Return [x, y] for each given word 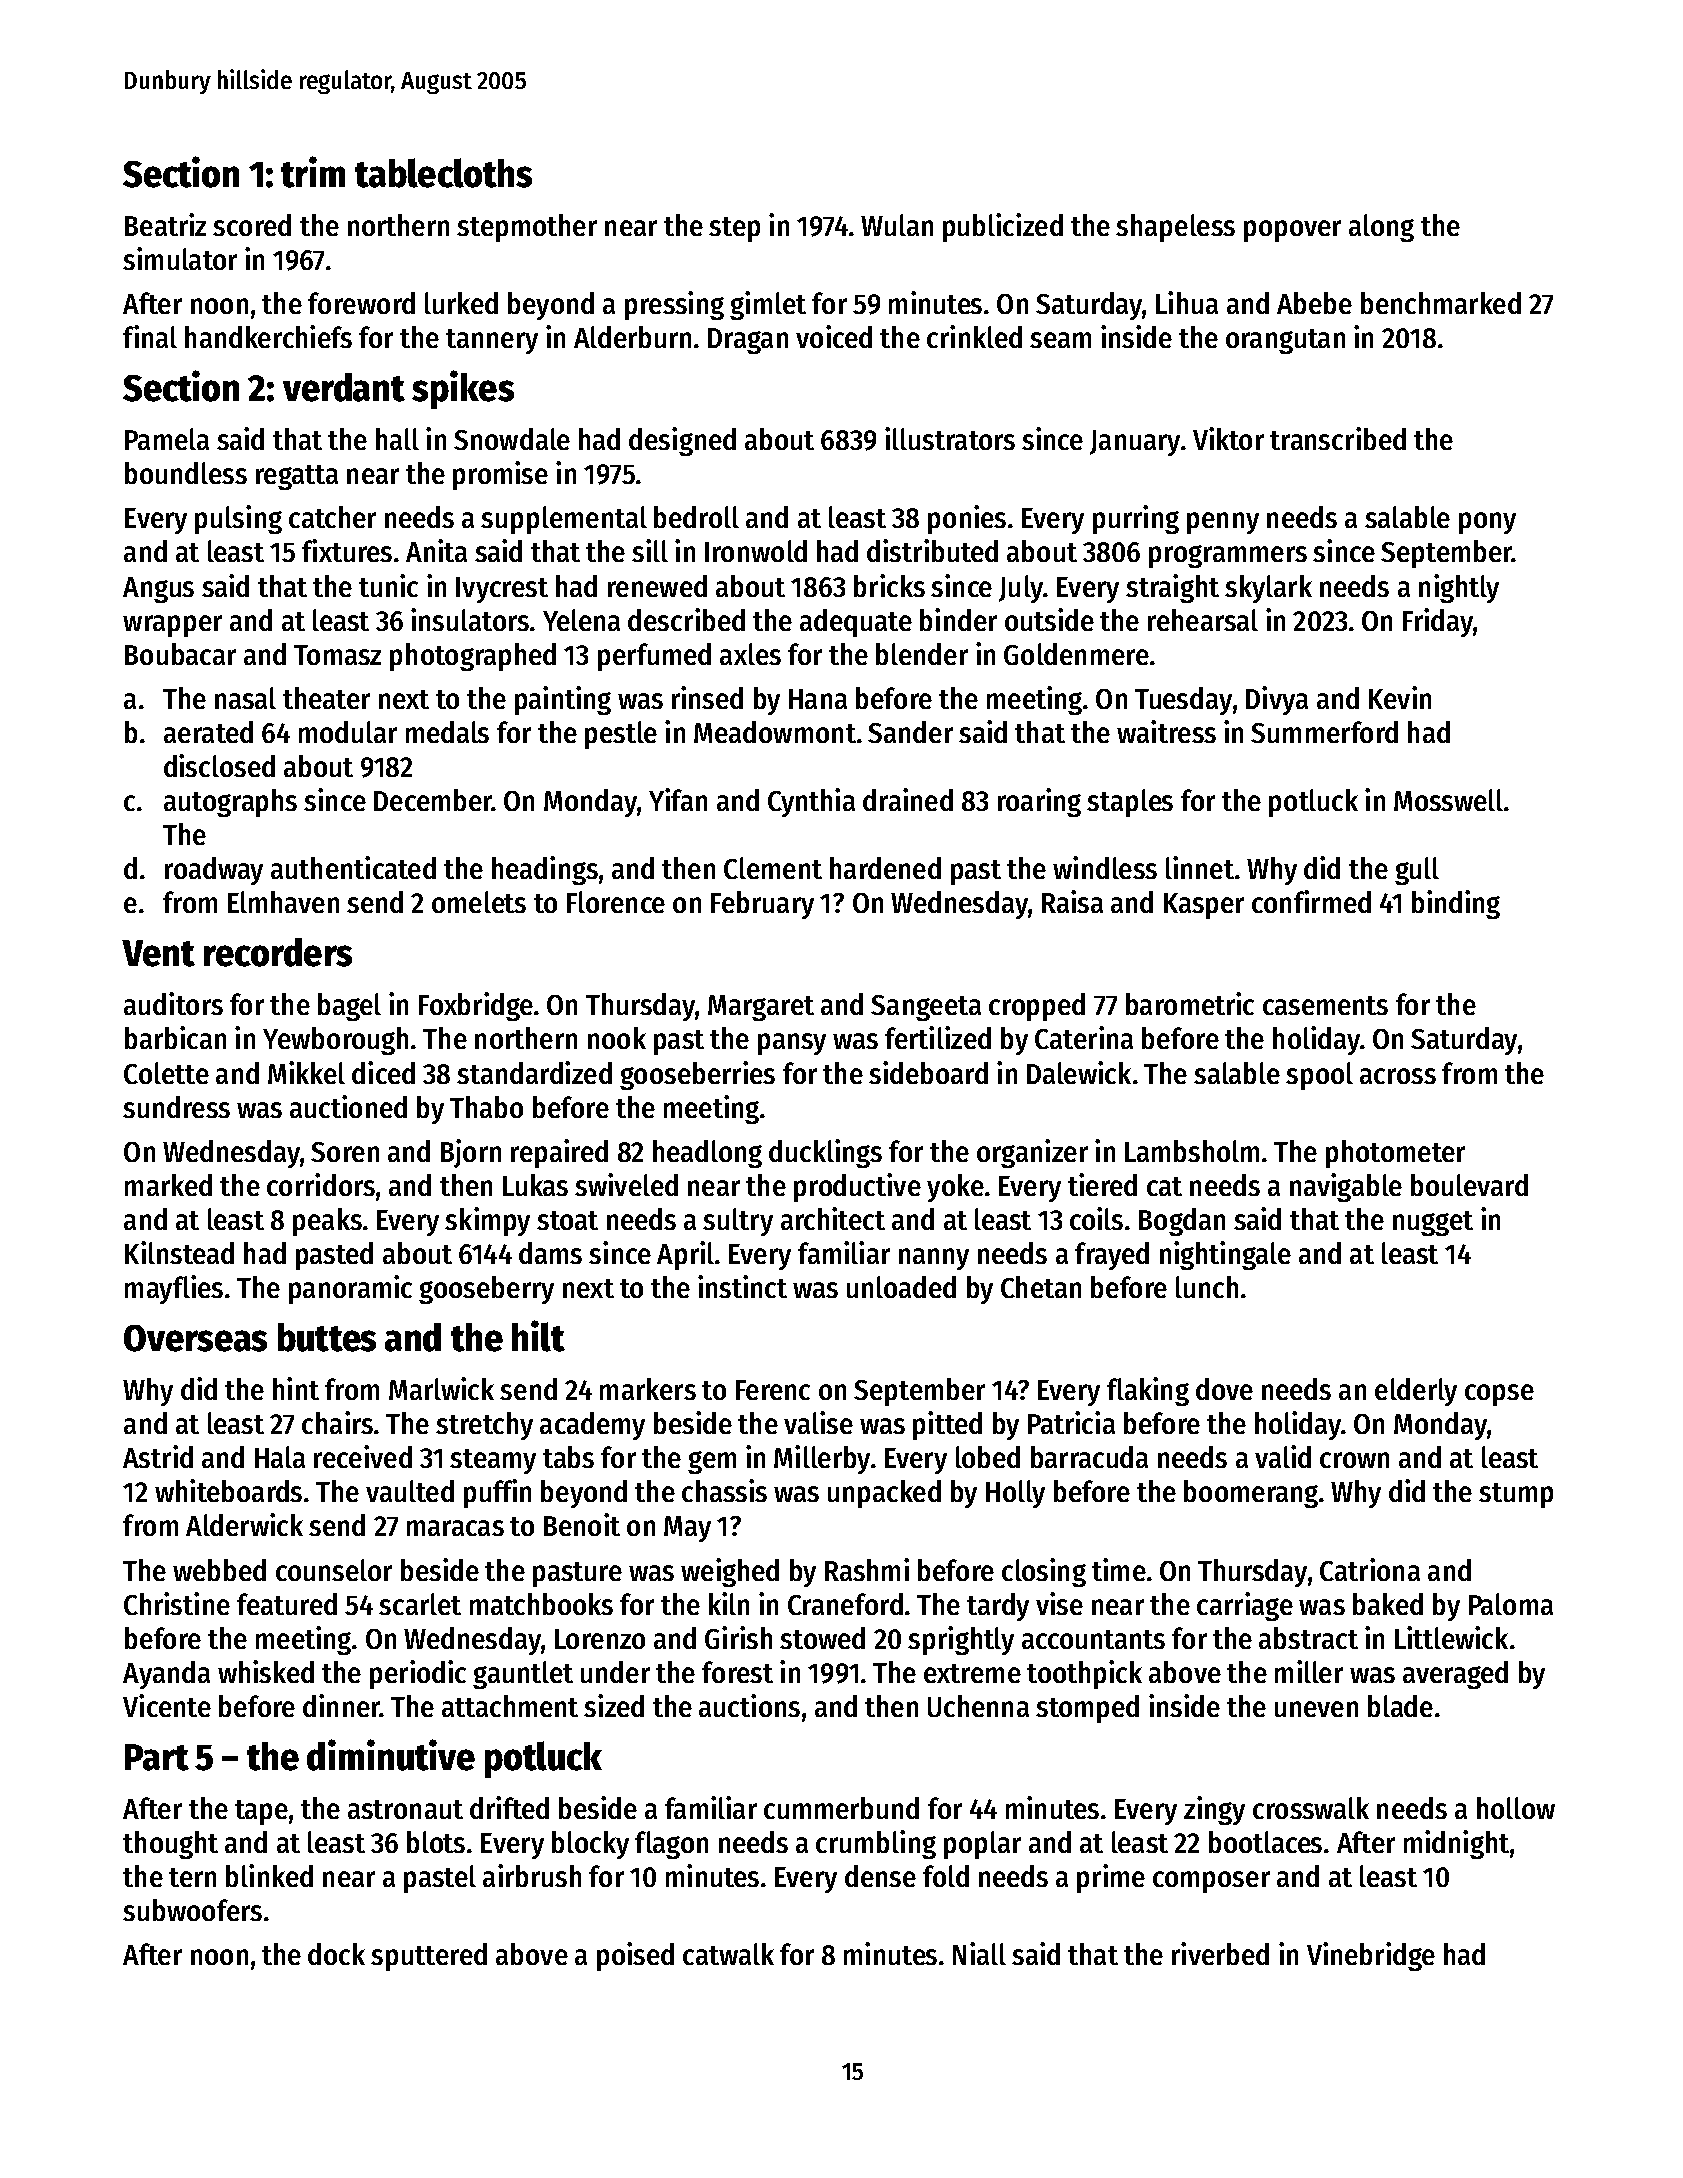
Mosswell [1448, 800]
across [1398, 1076]
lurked [461, 303]
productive [857, 1187]
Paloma [1511, 1604]
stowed [822, 1638]
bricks [889, 585]
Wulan [897, 225]
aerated [208, 732]
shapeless [1175, 228]
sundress [176, 1107]
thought [170, 1845]
